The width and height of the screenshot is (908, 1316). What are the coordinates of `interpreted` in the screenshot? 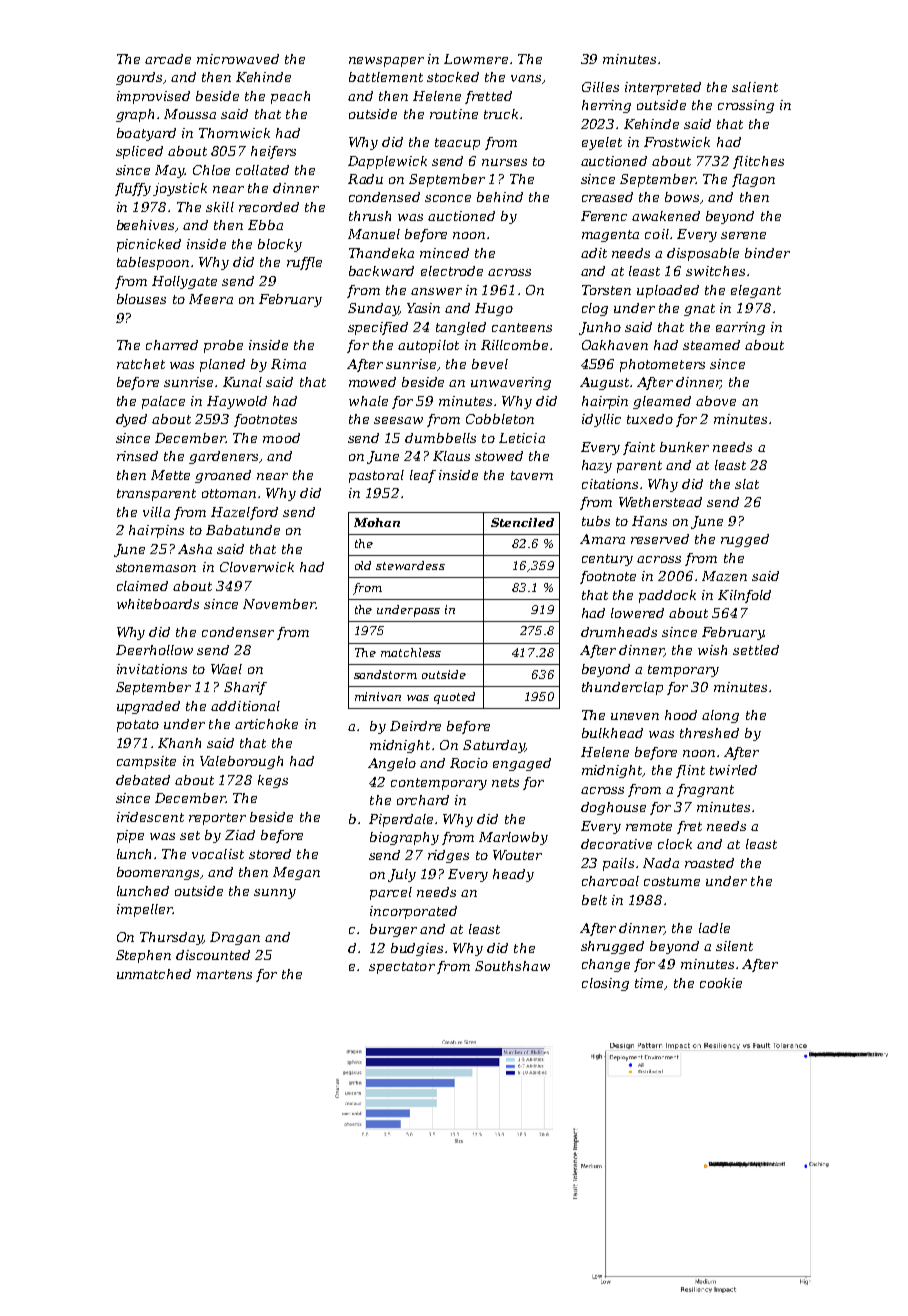 It's located at (663, 88).
